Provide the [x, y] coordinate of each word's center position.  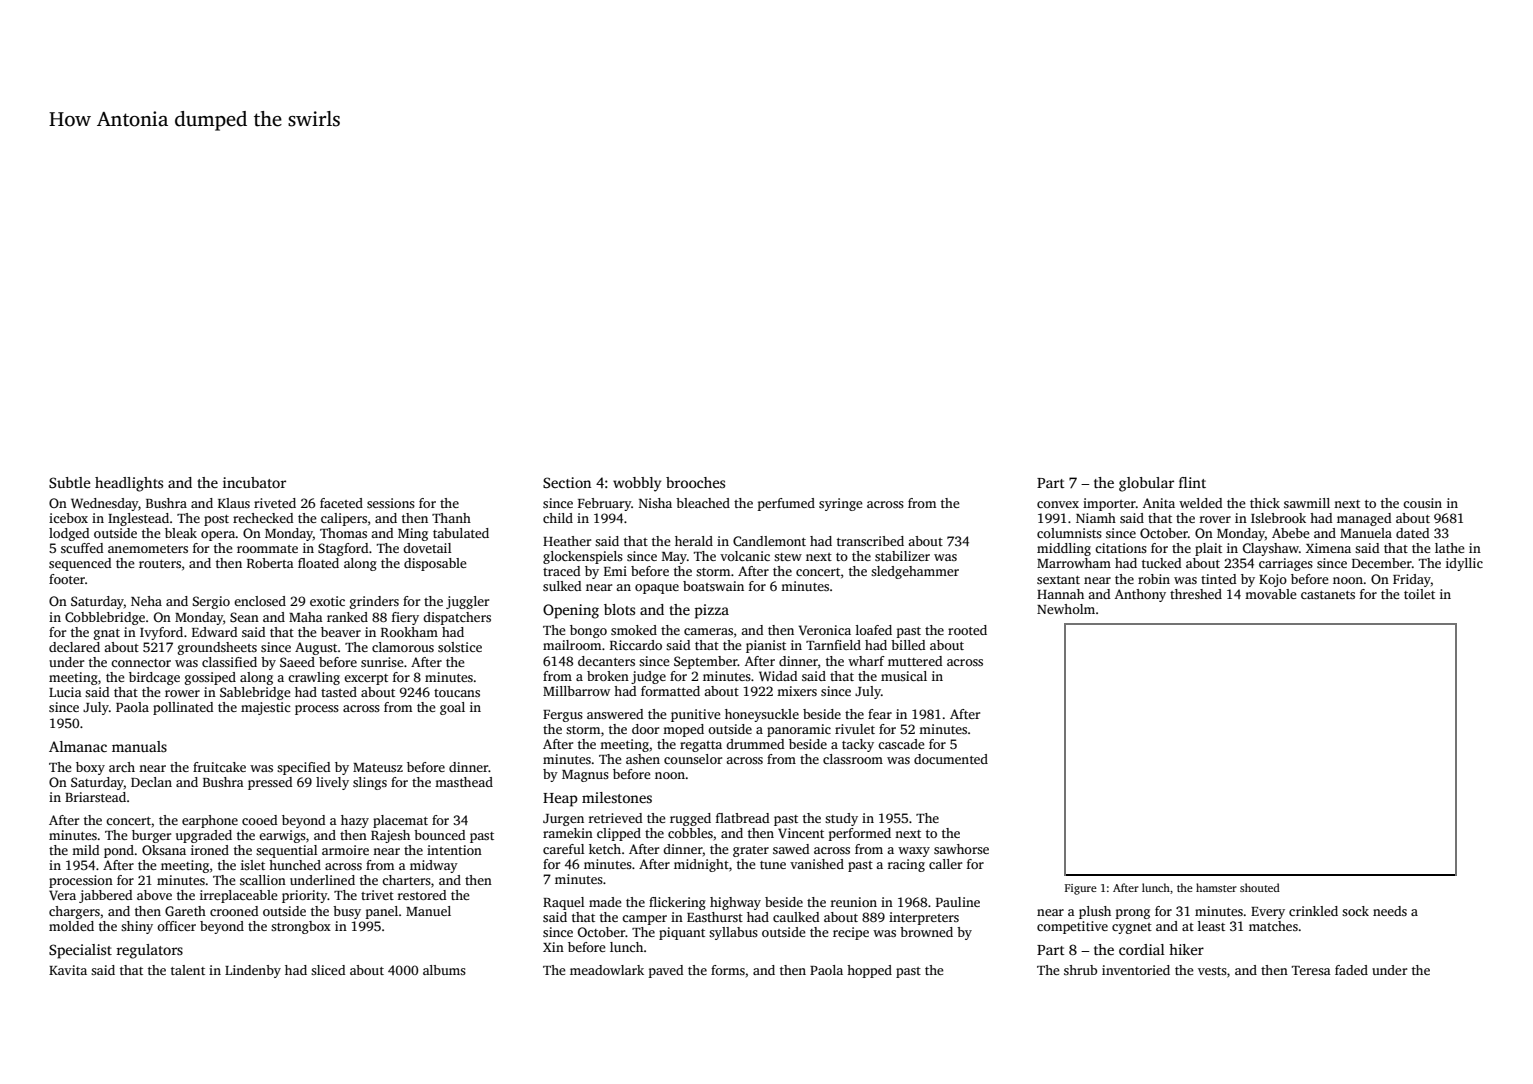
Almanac [78, 746]
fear [880, 714]
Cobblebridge [105, 618]
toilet [1419, 594]
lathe [1450, 548]
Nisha [655, 503]
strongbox [301, 927]
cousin [1422, 503]
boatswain [713, 586]
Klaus [234, 503]
